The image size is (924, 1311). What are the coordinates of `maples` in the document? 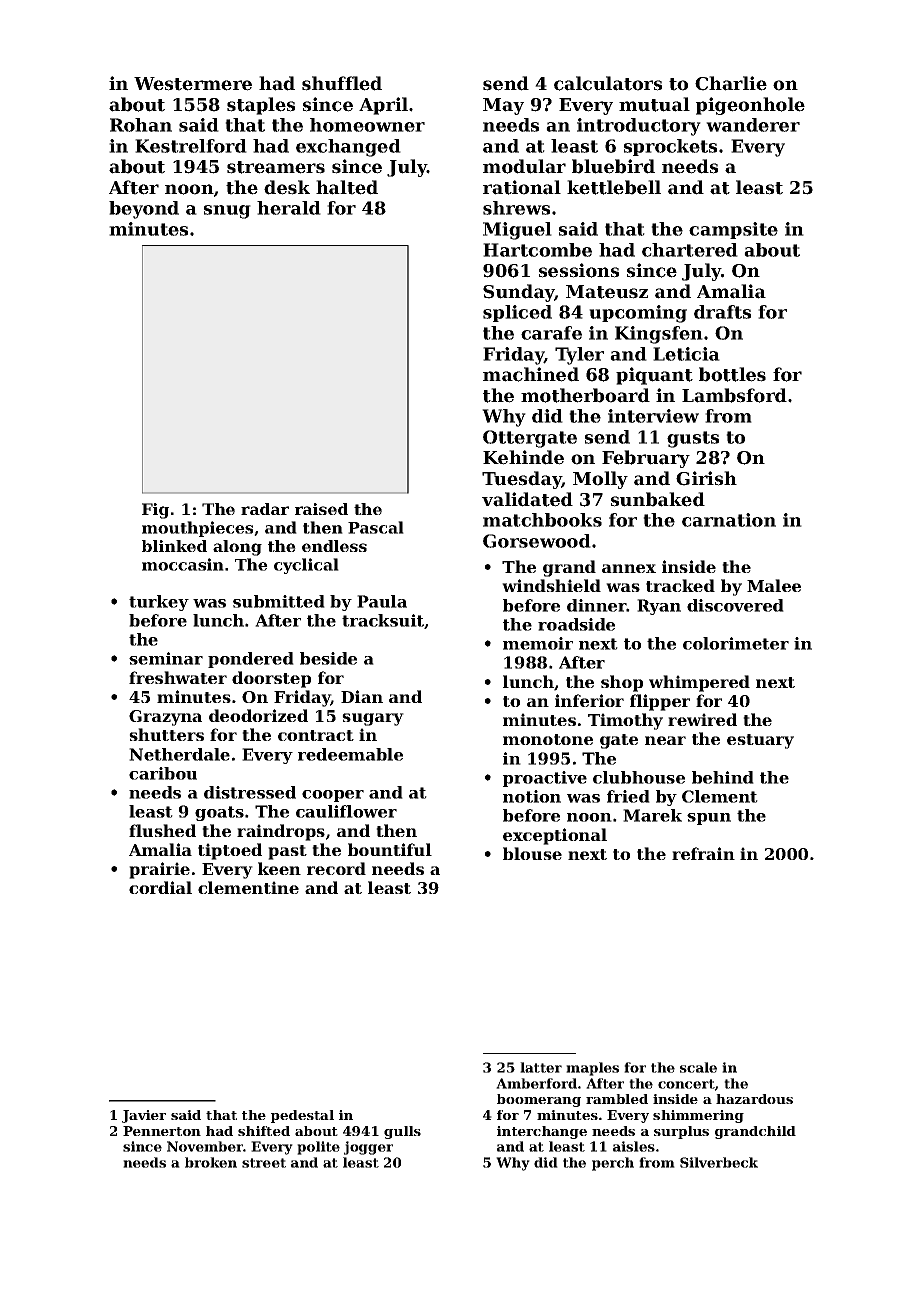 It's located at (592, 1069).
